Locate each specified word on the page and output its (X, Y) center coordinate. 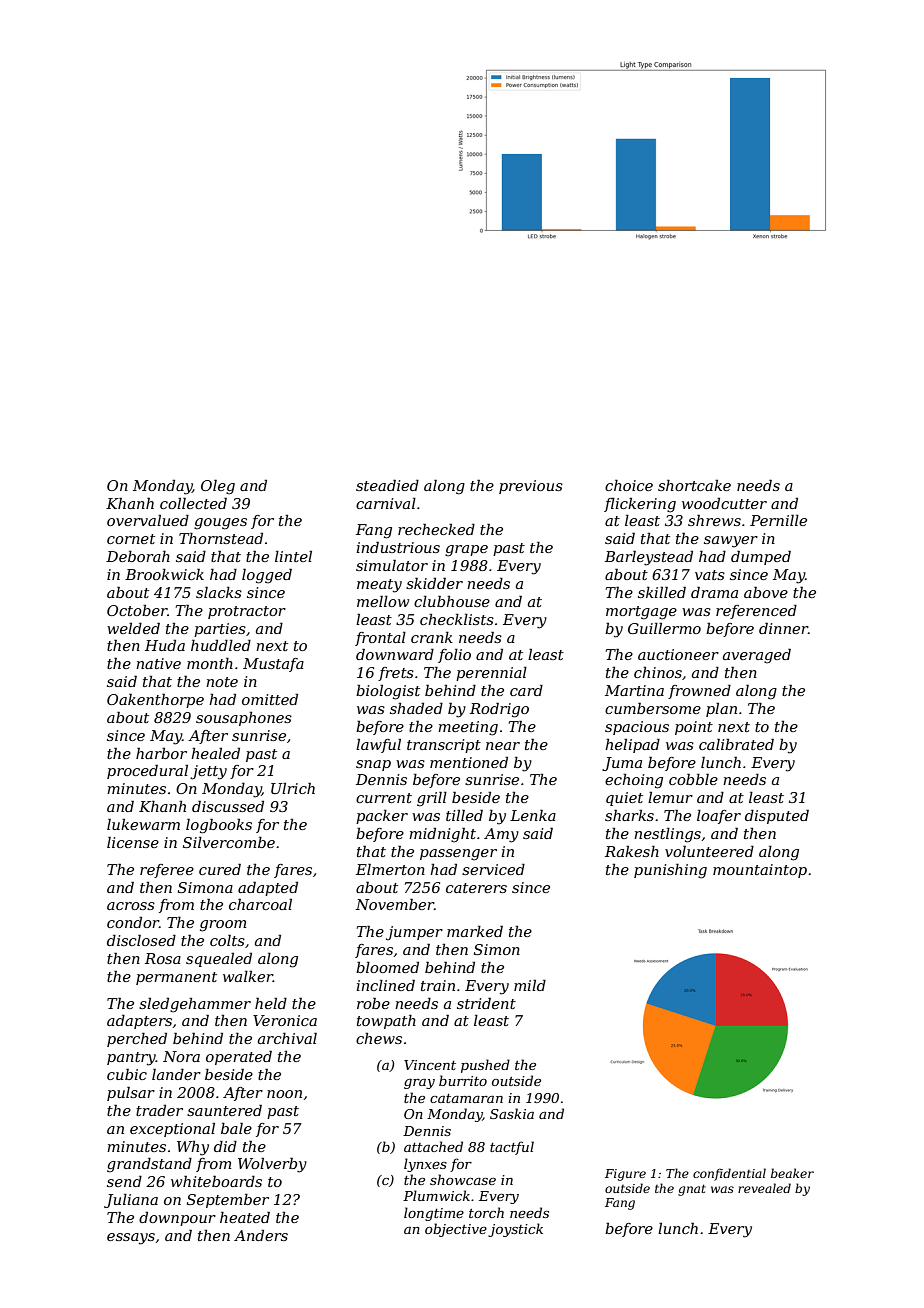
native (158, 663)
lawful (378, 746)
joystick (515, 1230)
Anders (261, 1235)
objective (456, 1230)
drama (714, 592)
